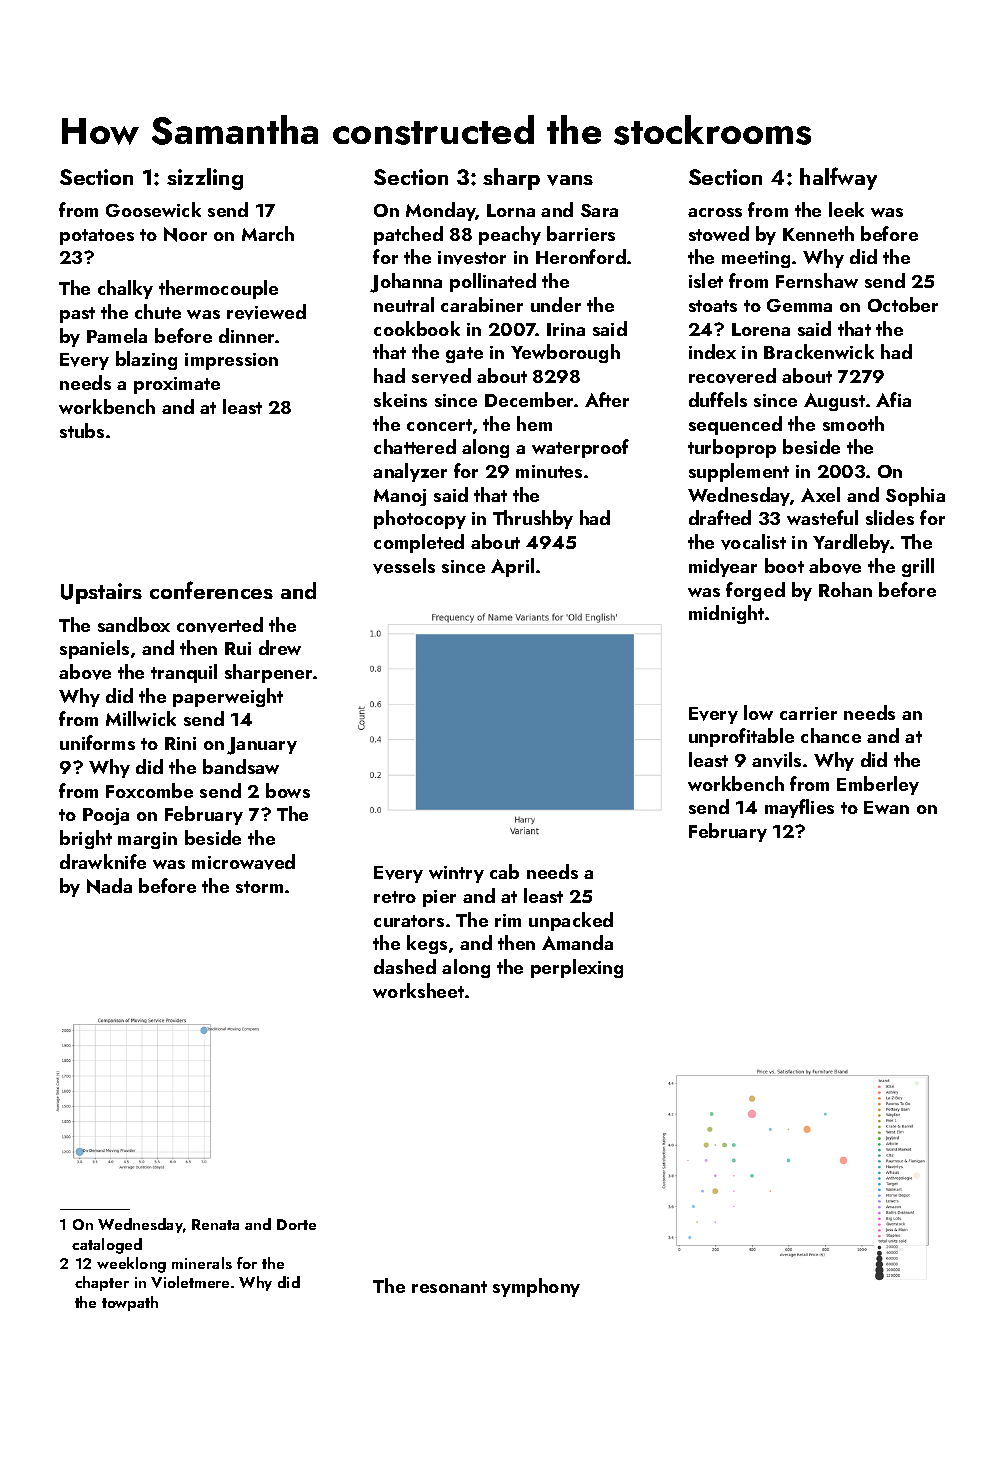 This screenshot has width=1008, height=1460. I want to click on cookbook, so click(417, 328).
